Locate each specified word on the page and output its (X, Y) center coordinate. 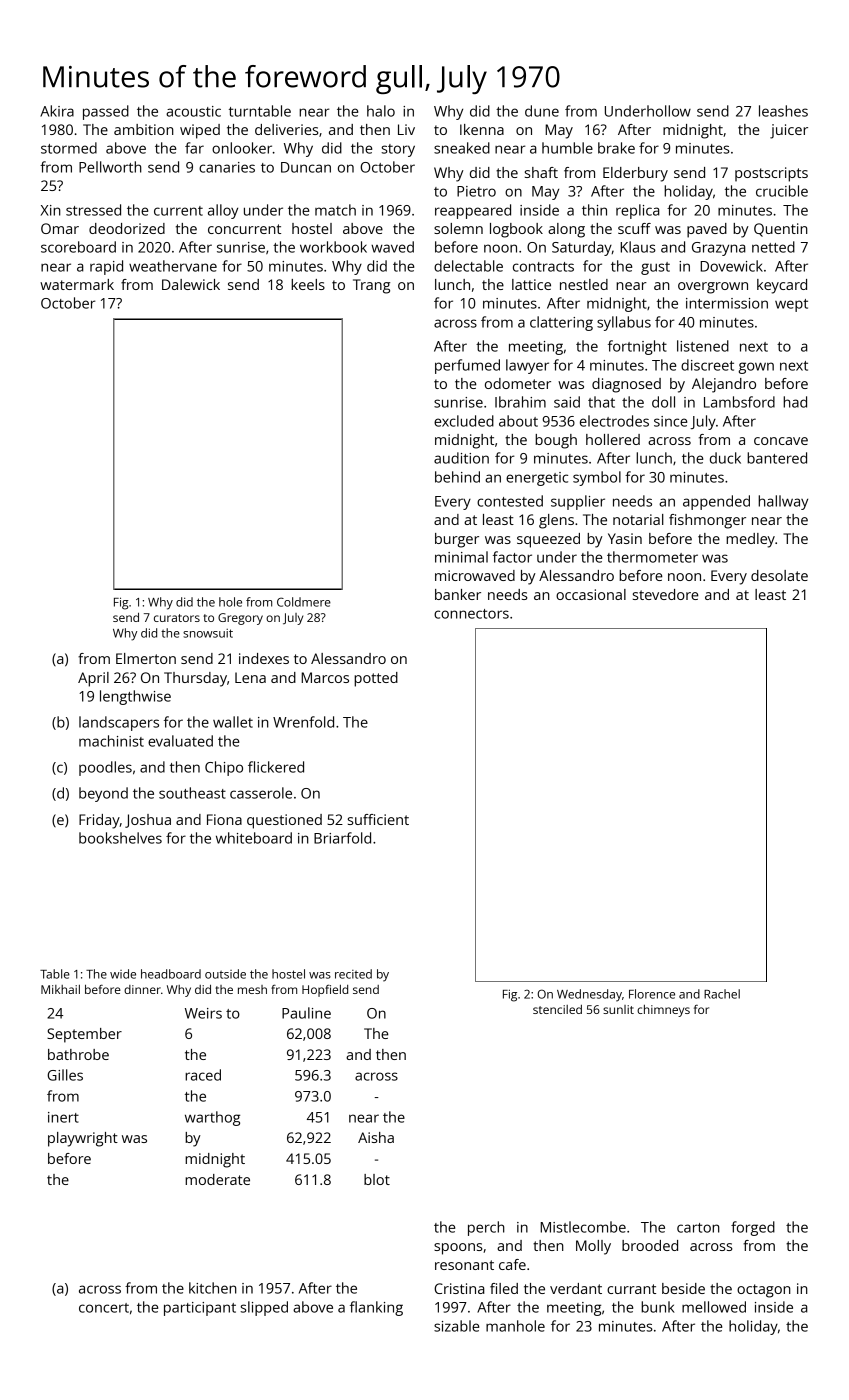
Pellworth (110, 167)
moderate (217, 1179)
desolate (779, 575)
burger (457, 540)
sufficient (378, 819)
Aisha (376, 1137)
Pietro (476, 191)
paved (707, 230)
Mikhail (60, 989)
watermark (77, 284)
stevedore (666, 594)
